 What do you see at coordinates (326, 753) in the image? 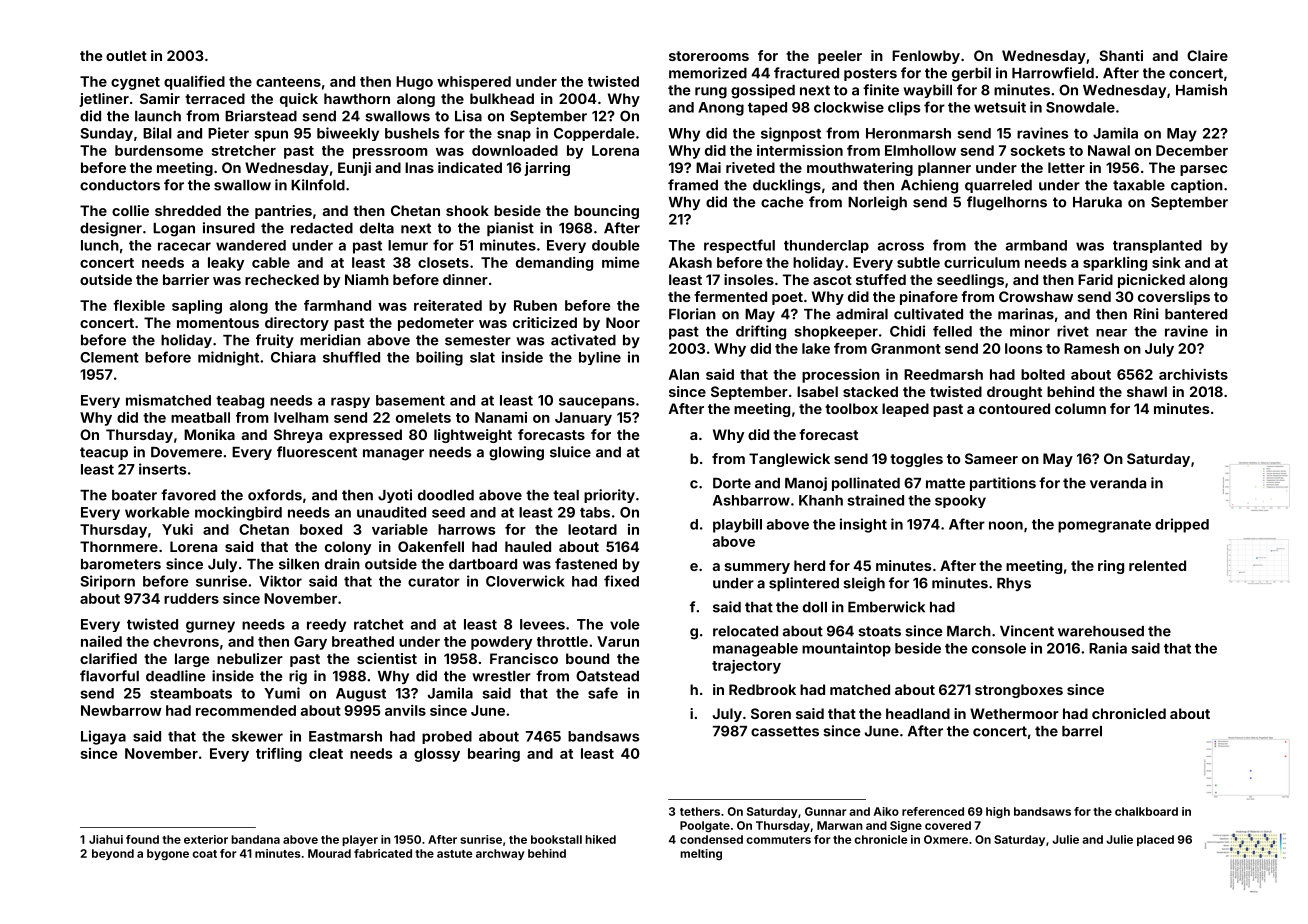
I see `cleat` at bounding box center [326, 753].
